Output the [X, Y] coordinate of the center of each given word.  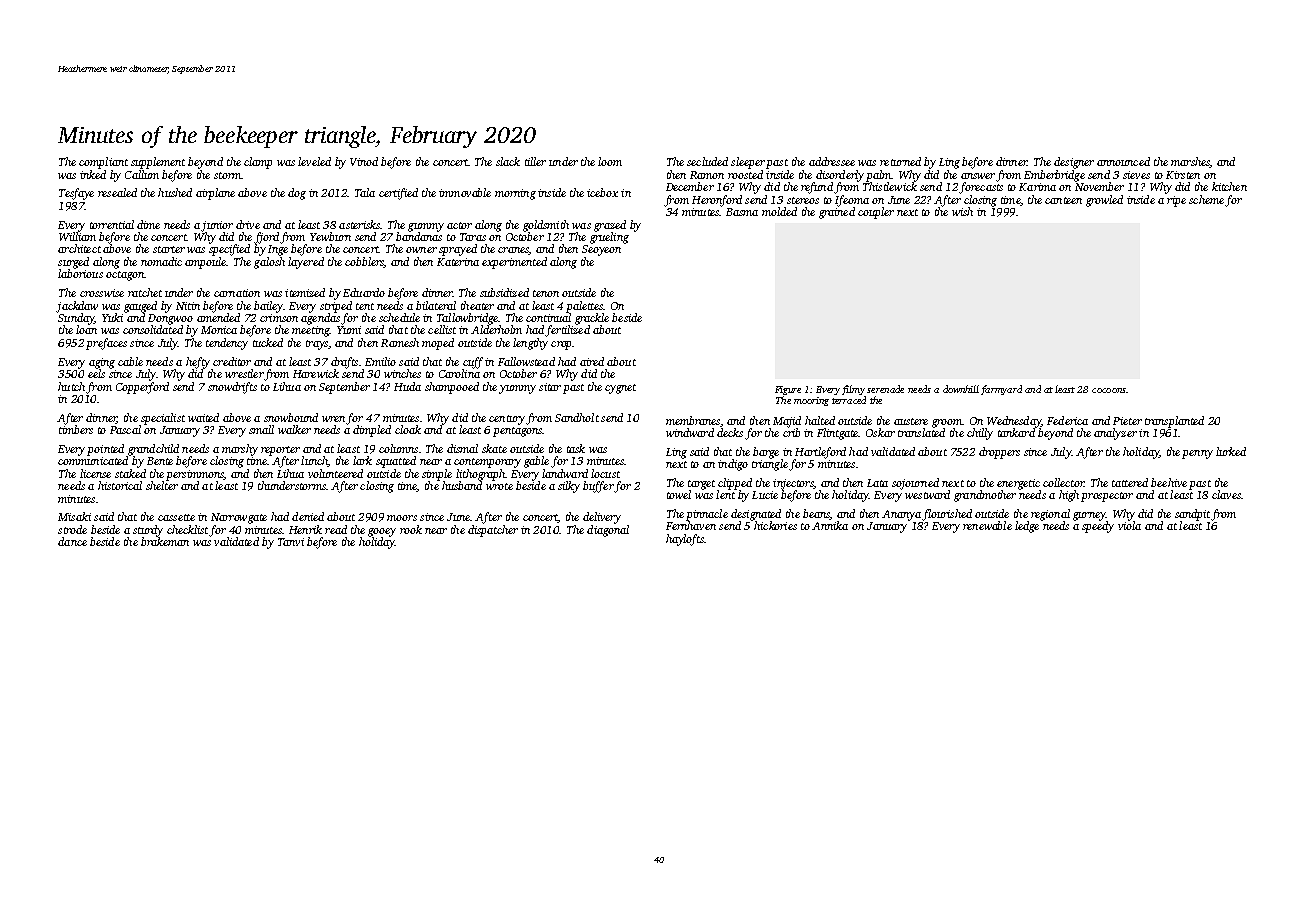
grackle [592, 319]
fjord [266, 238]
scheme [1206, 199]
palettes [584, 307]
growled [1104, 201]
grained [837, 213]
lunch [314, 461]
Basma [742, 212]
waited [203, 417]
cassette [176, 517]
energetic [1018, 484]
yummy [517, 389]
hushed [175, 192]
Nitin [188, 306]
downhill [961, 389]
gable [536, 462]
